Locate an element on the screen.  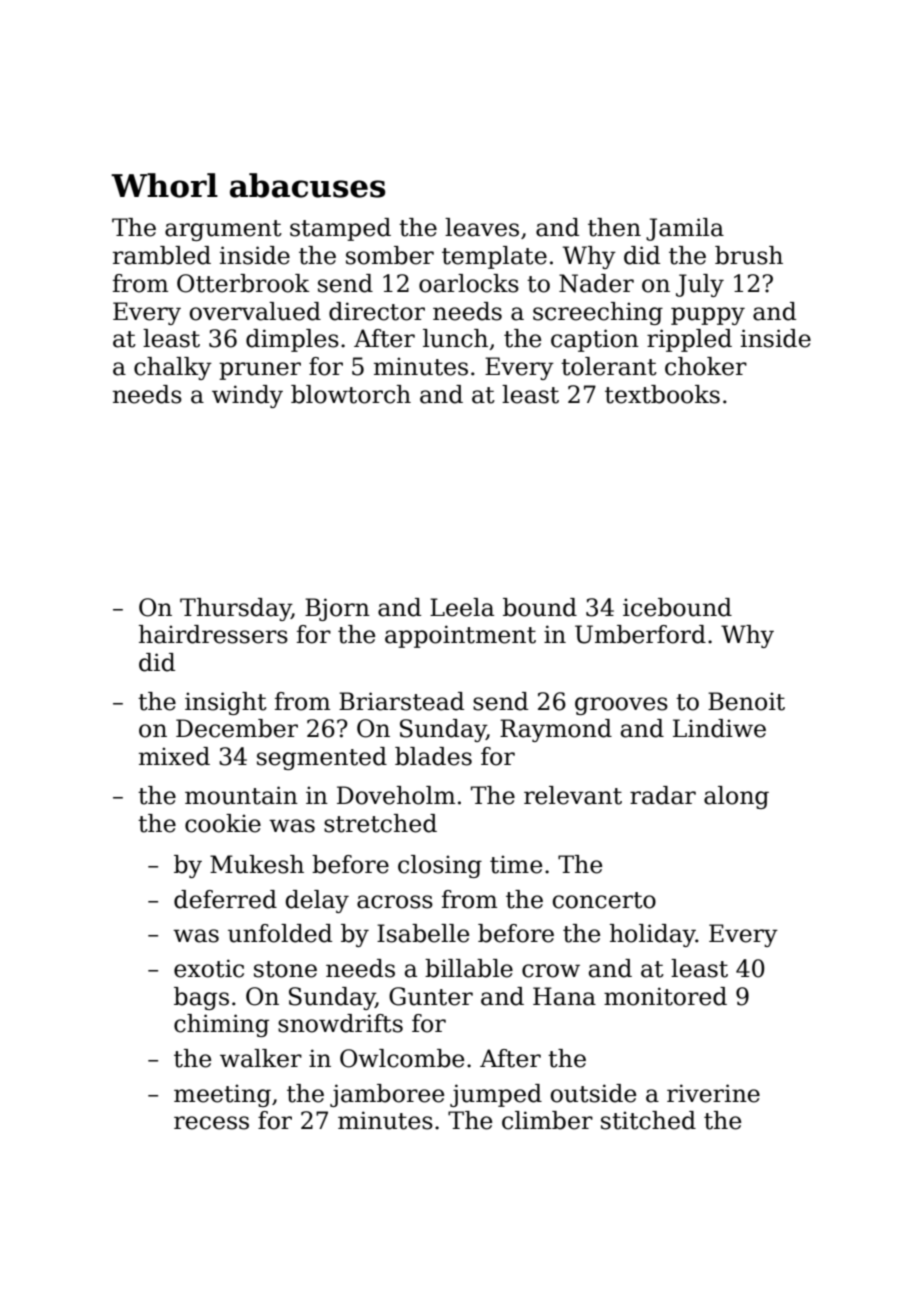
brush is located at coordinates (749, 255).
